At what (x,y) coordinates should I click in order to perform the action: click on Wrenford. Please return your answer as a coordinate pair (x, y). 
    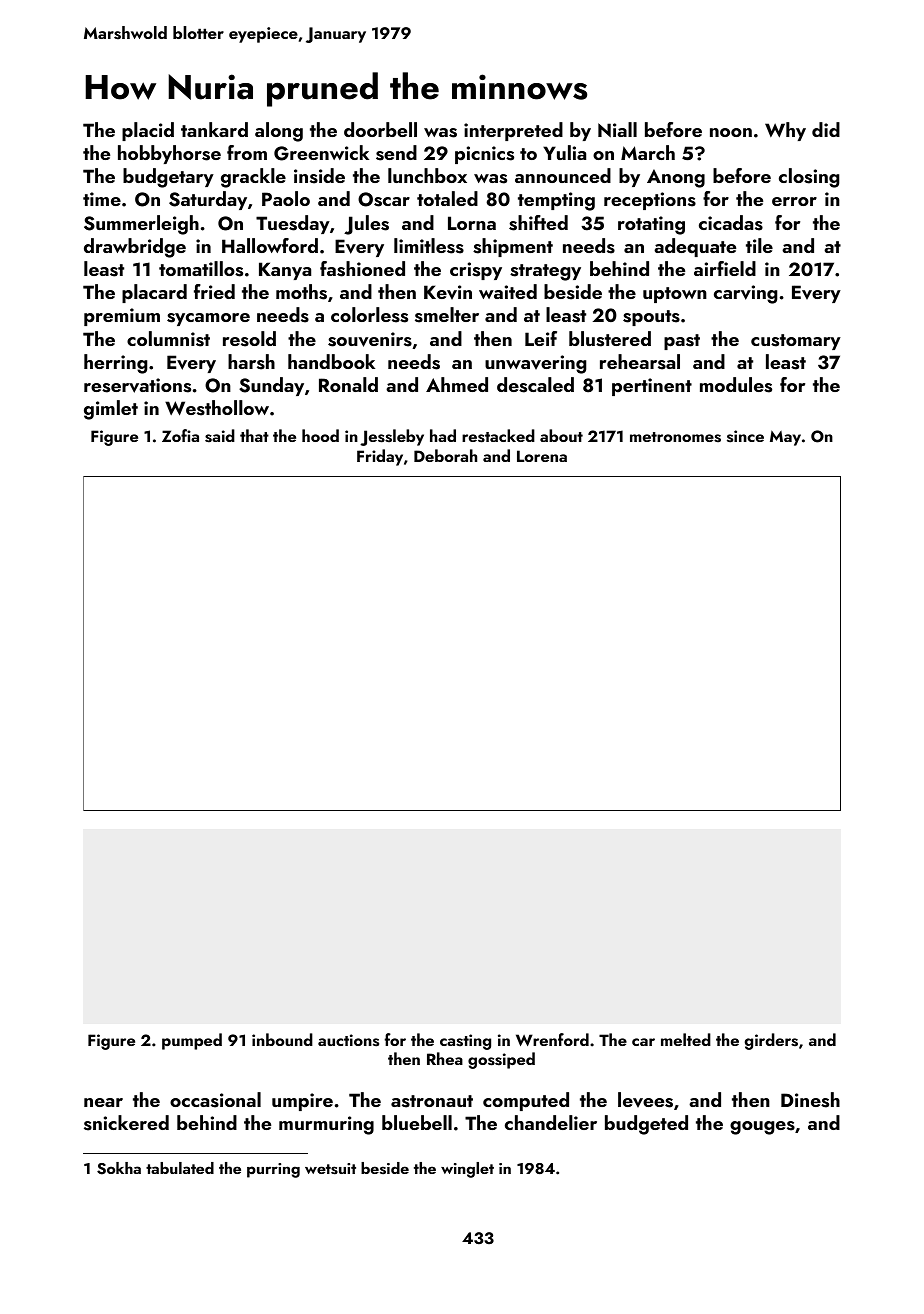
    Looking at the image, I should click on (552, 1039).
